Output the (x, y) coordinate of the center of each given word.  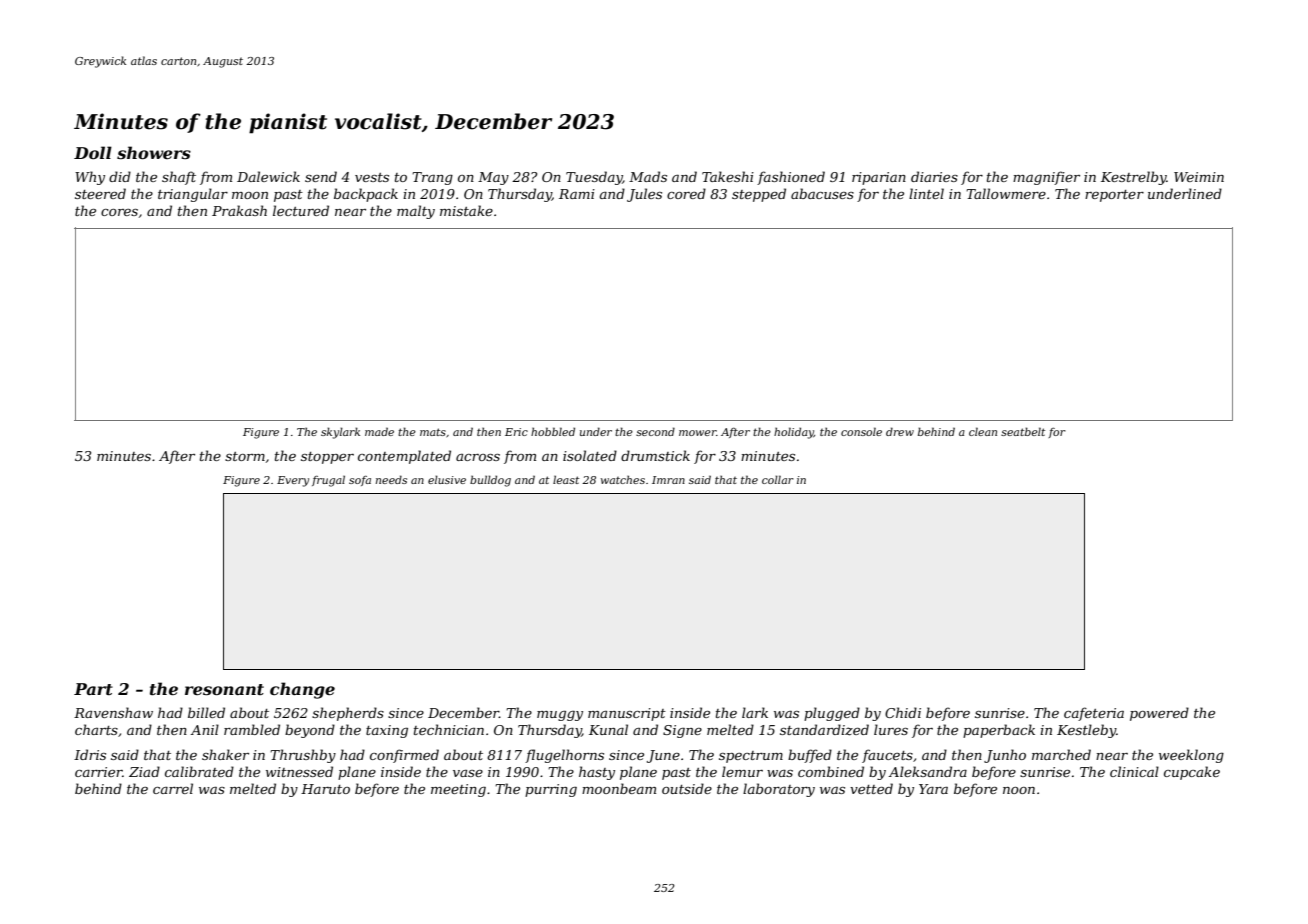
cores (119, 212)
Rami (577, 194)
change (302, 690)
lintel (926, 193)
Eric (516, 432)
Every (293, 481)
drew (900, 431)
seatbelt (1023, 431)
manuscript (627, 714)
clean (983, 431)
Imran (668, 480)
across (478, 457)
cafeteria (1094, 714)
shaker (225, 754)
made (379, 431)
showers (154, 152)
